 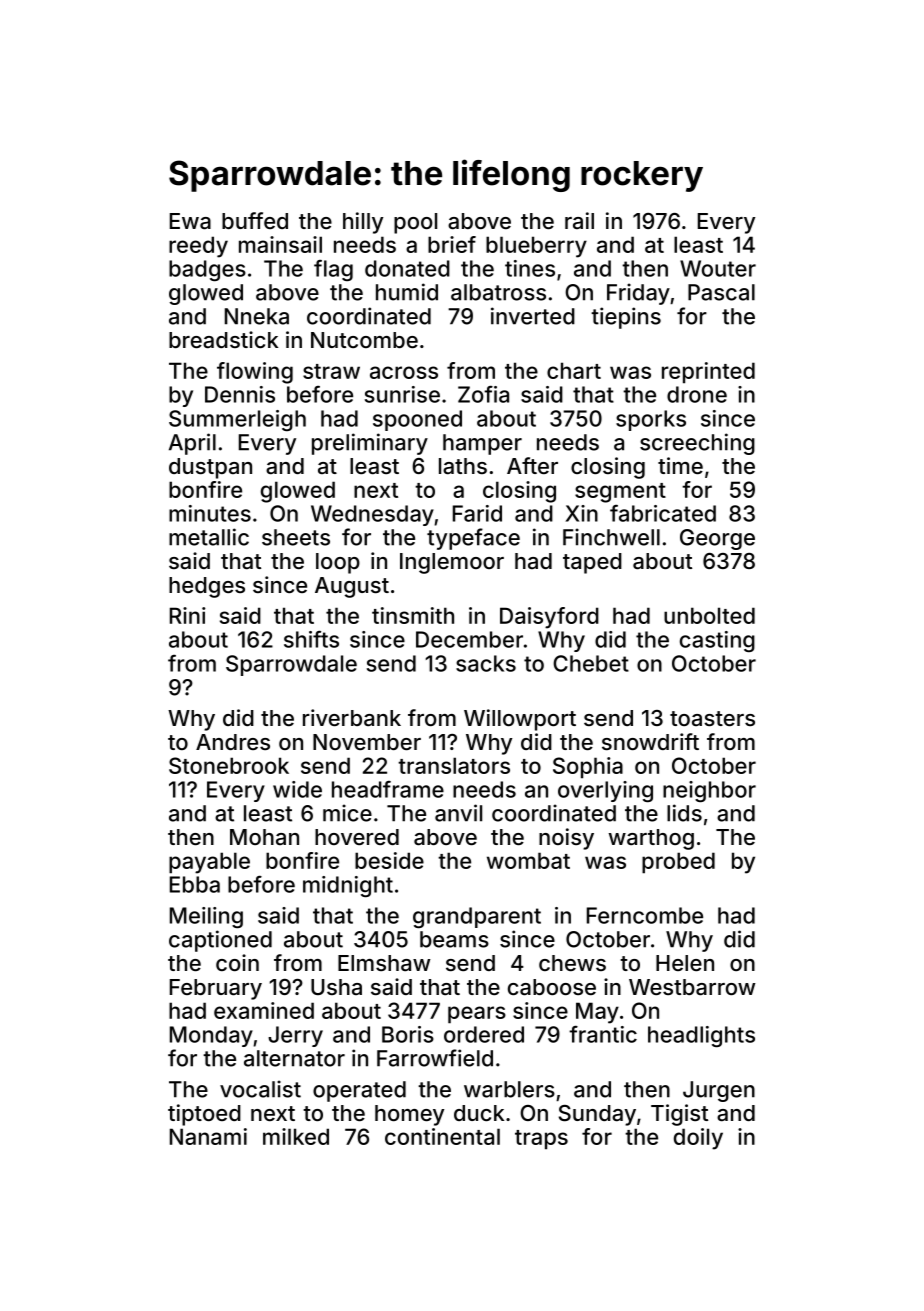 I want to click on humid, so click(x=407, y=292).
